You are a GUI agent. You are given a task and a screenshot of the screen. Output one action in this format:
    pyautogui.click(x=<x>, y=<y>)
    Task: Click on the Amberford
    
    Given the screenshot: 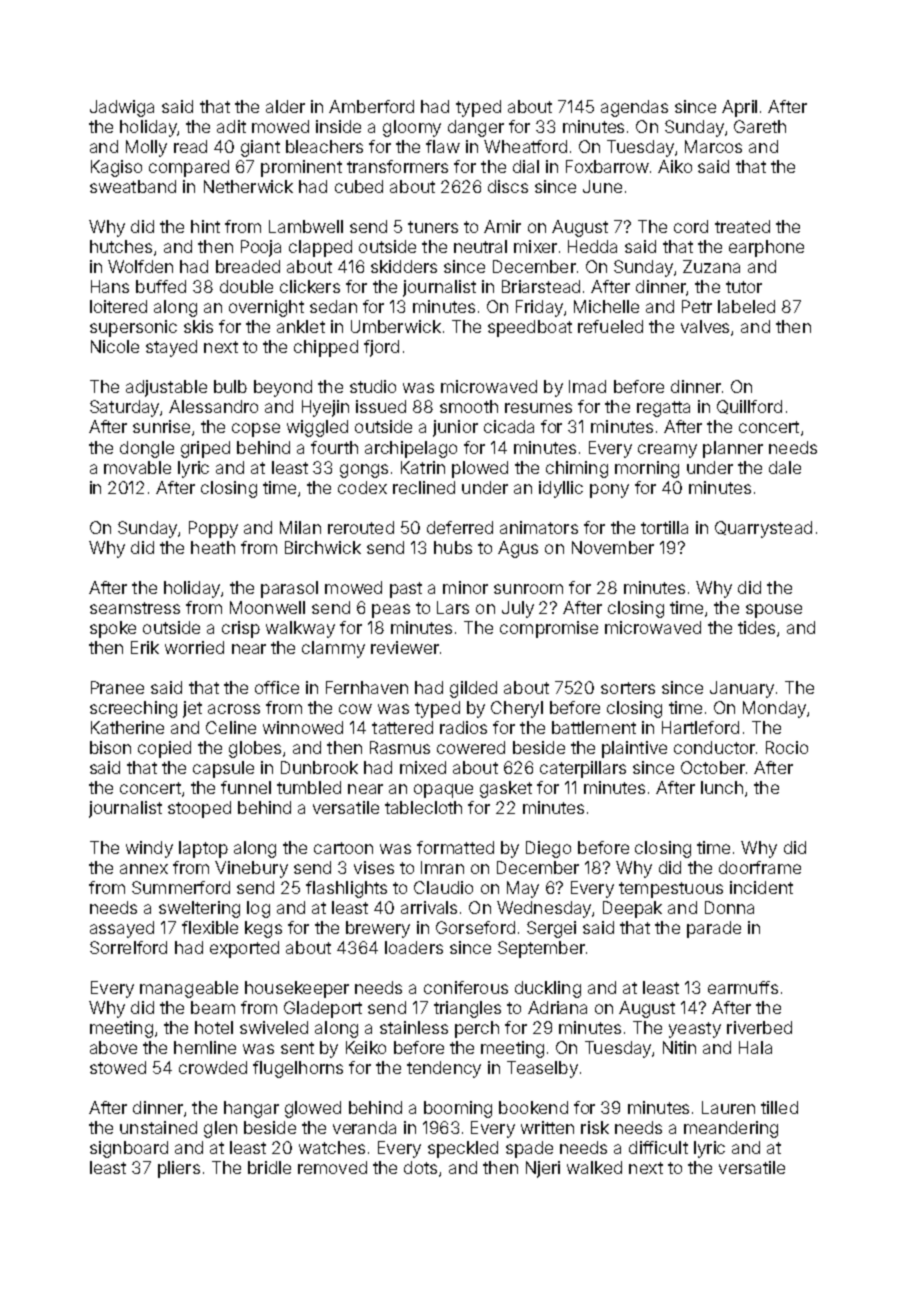 What is the action you would take?
    pyautogui.click(x=371, y=106)
